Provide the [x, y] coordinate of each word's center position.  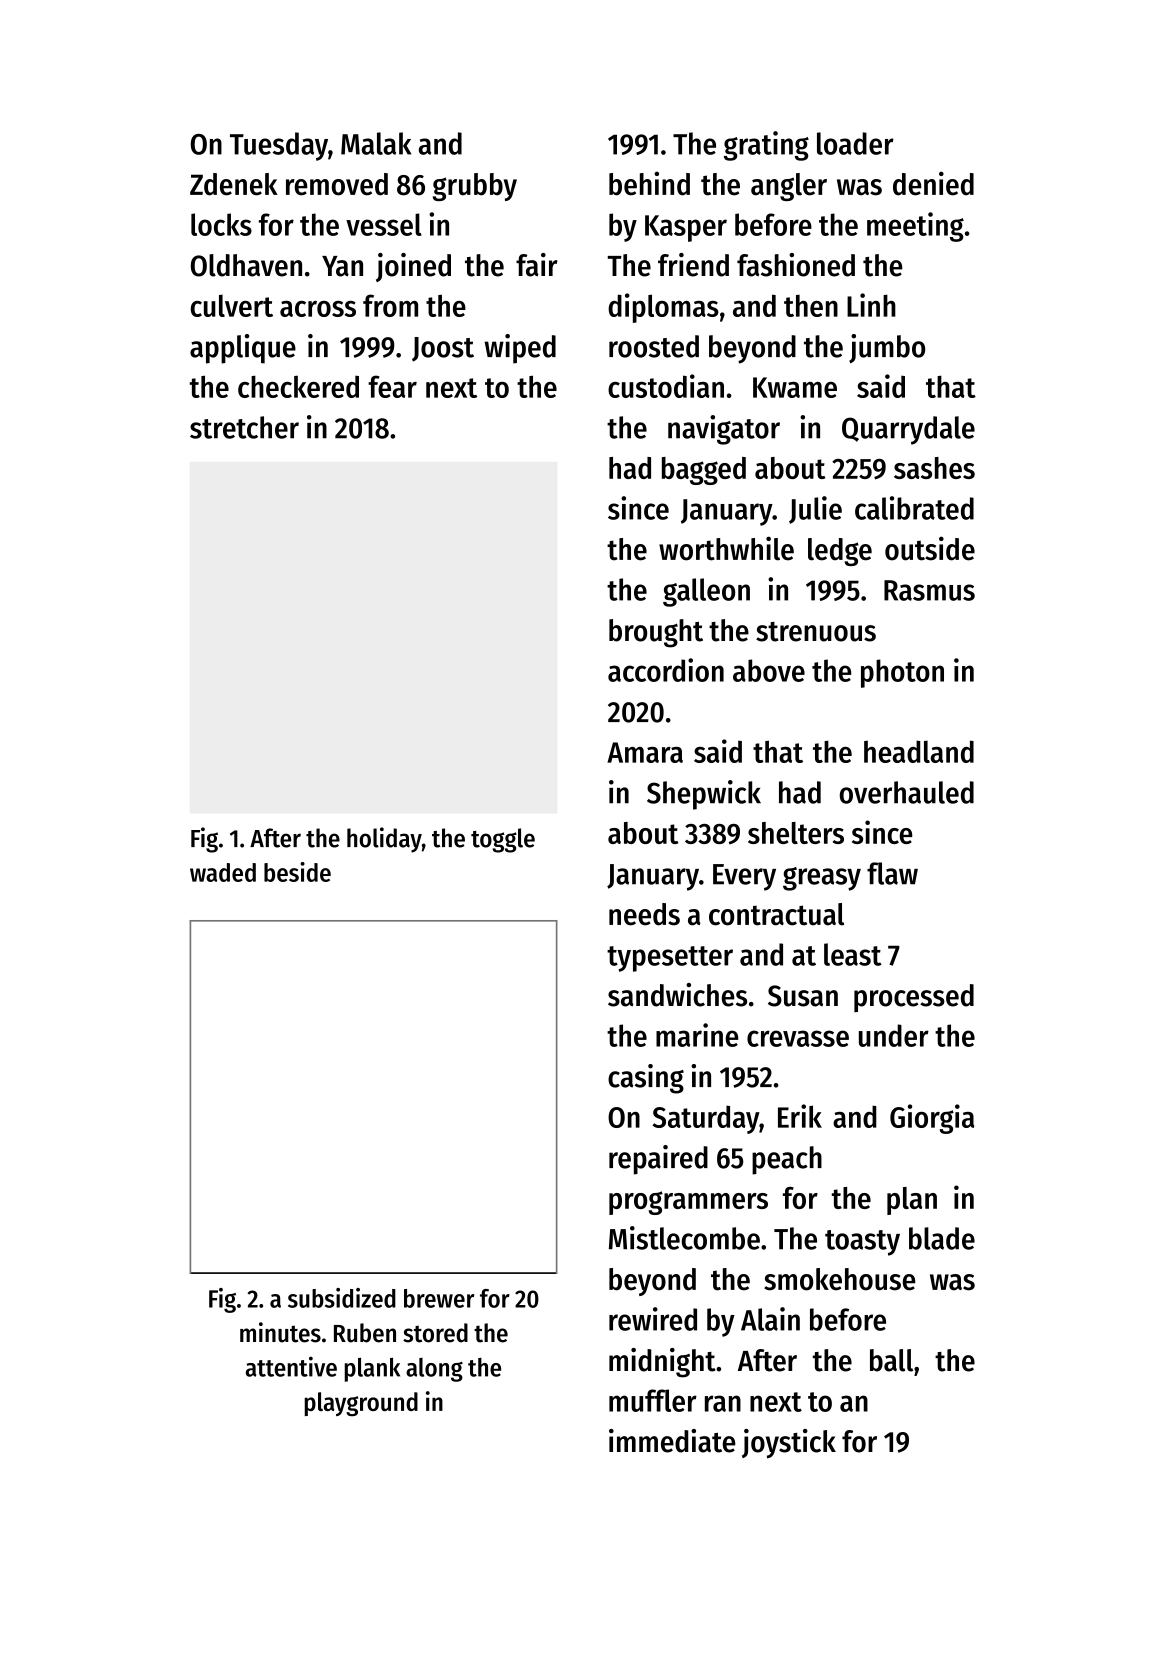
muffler [653, 1400]
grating [766, 146]
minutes [280, 1332]
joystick [789, 1444]
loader [855, 143]
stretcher [244, 427]
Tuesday [279, 146]
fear [392, 386]
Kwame [795, 387]
